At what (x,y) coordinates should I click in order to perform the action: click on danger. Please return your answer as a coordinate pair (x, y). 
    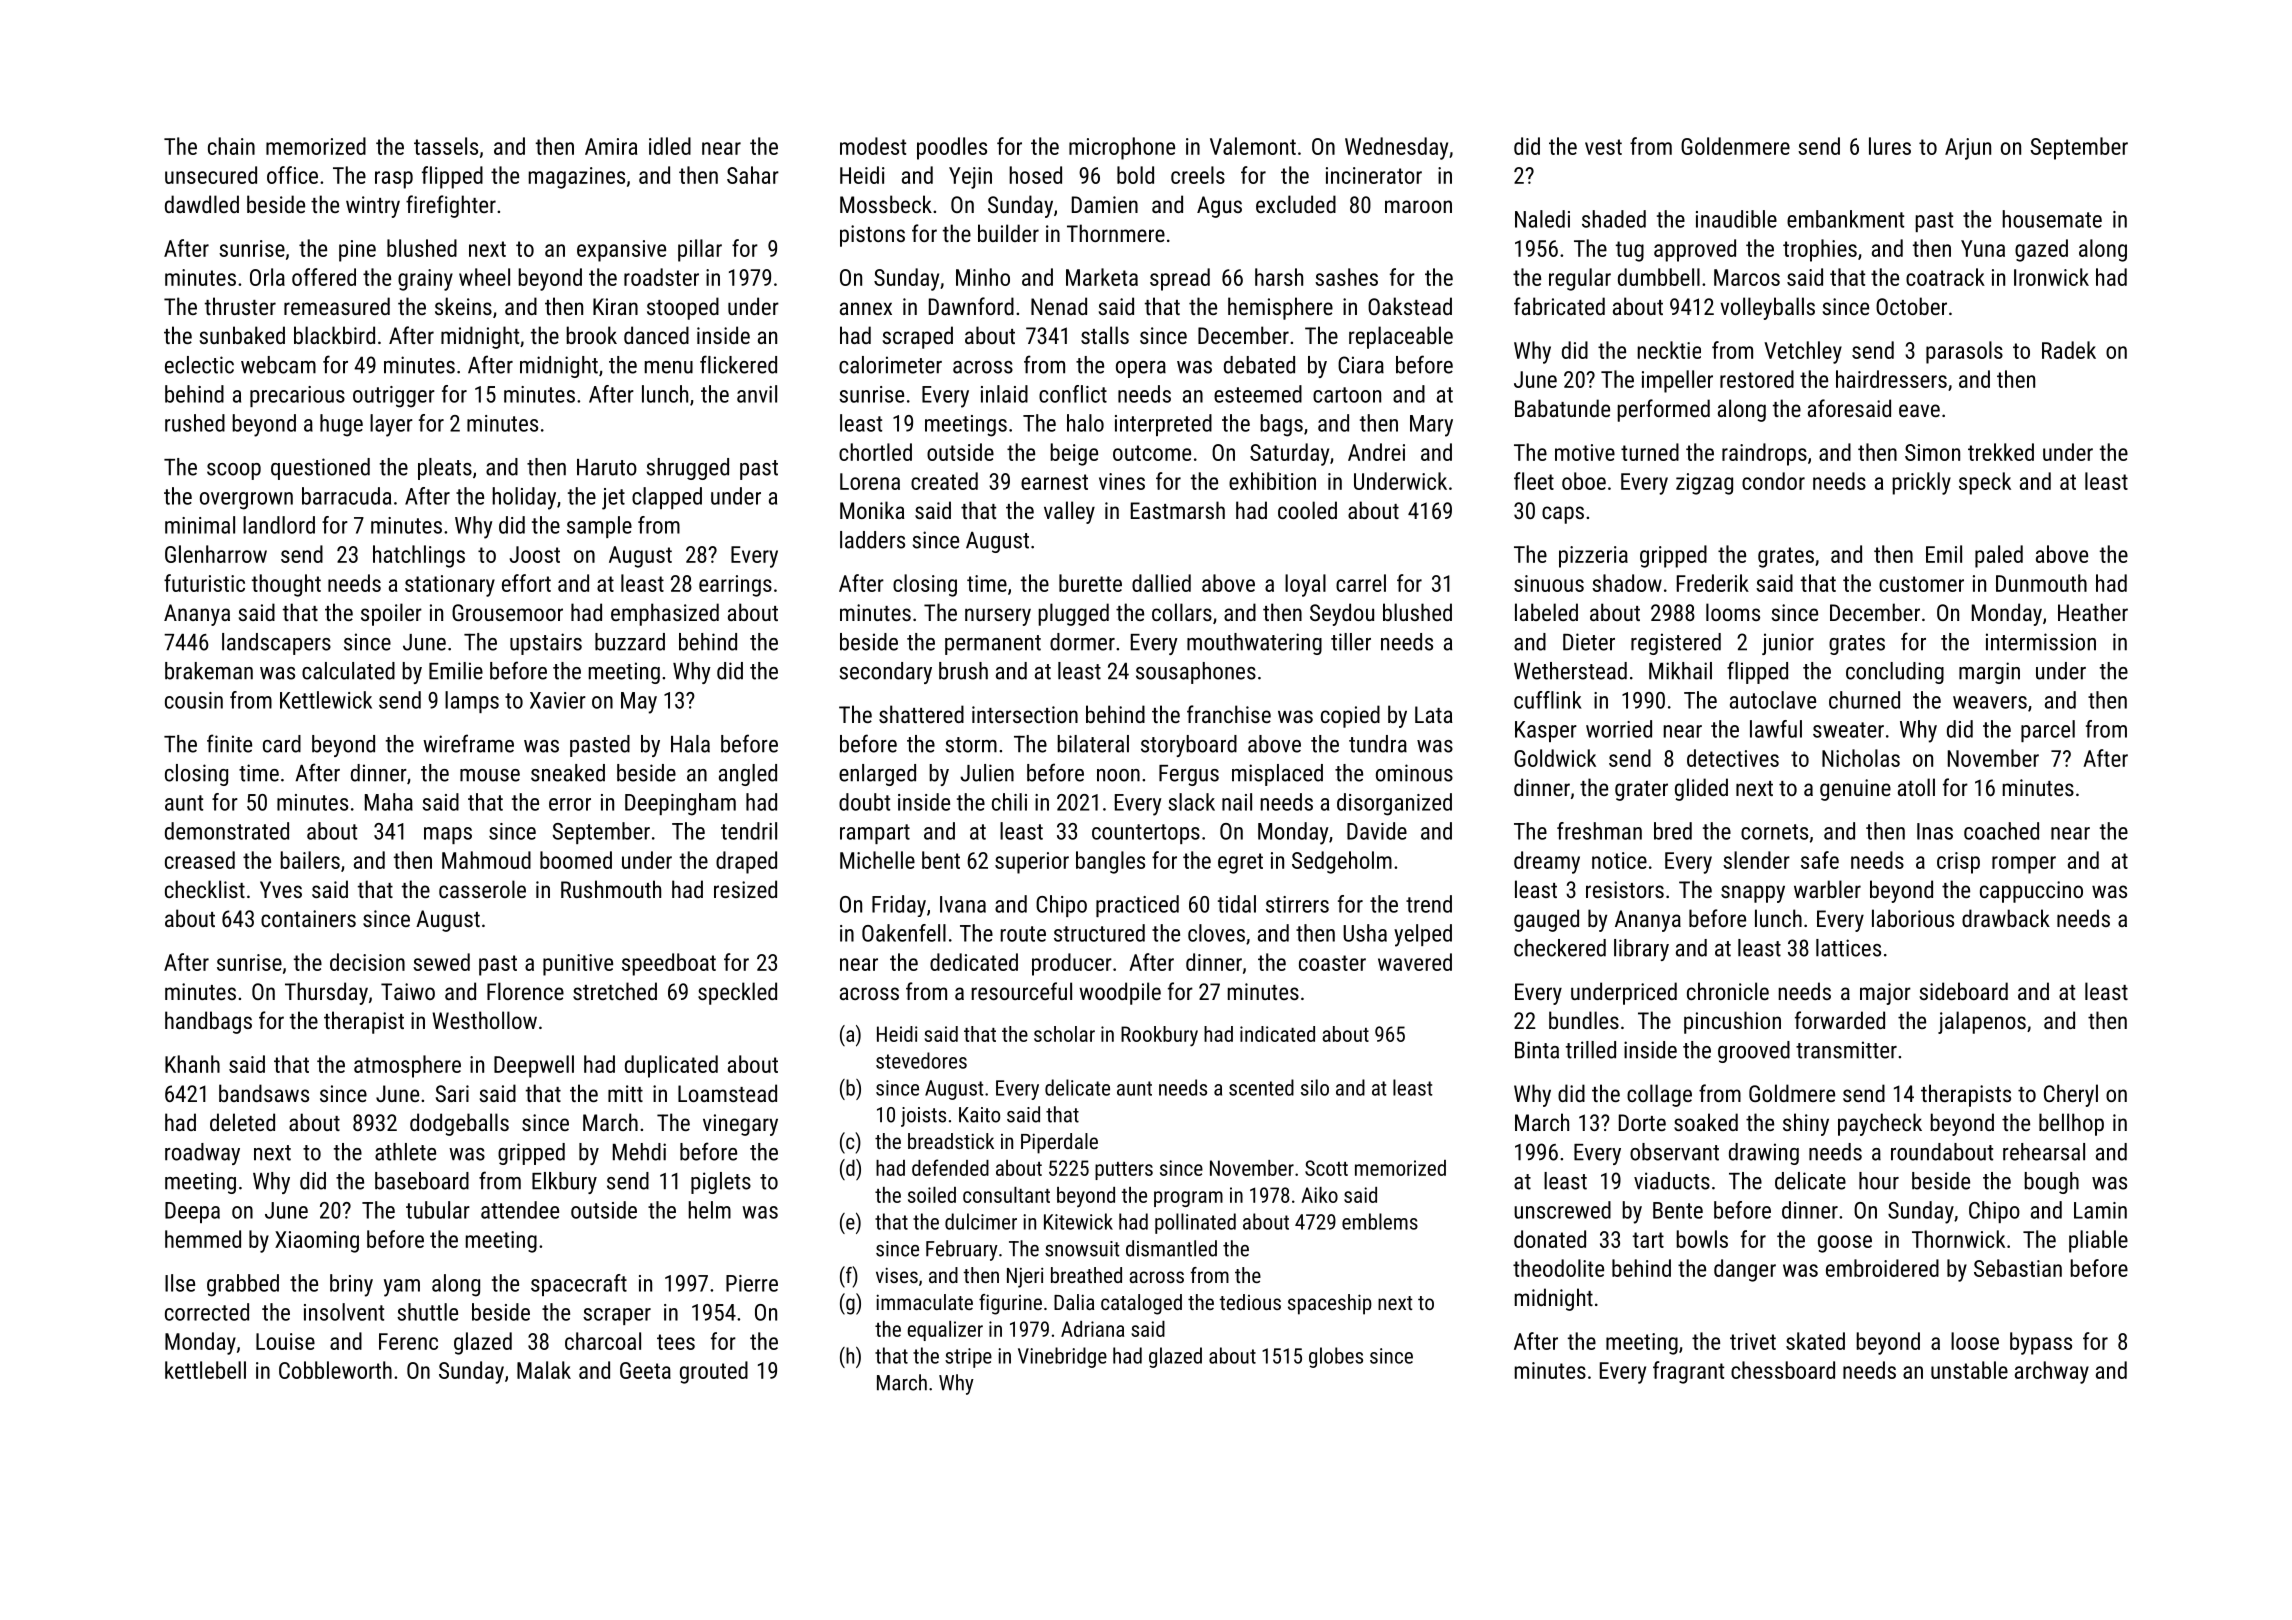
    Looking at the image, I should click on (1745, 1270).
